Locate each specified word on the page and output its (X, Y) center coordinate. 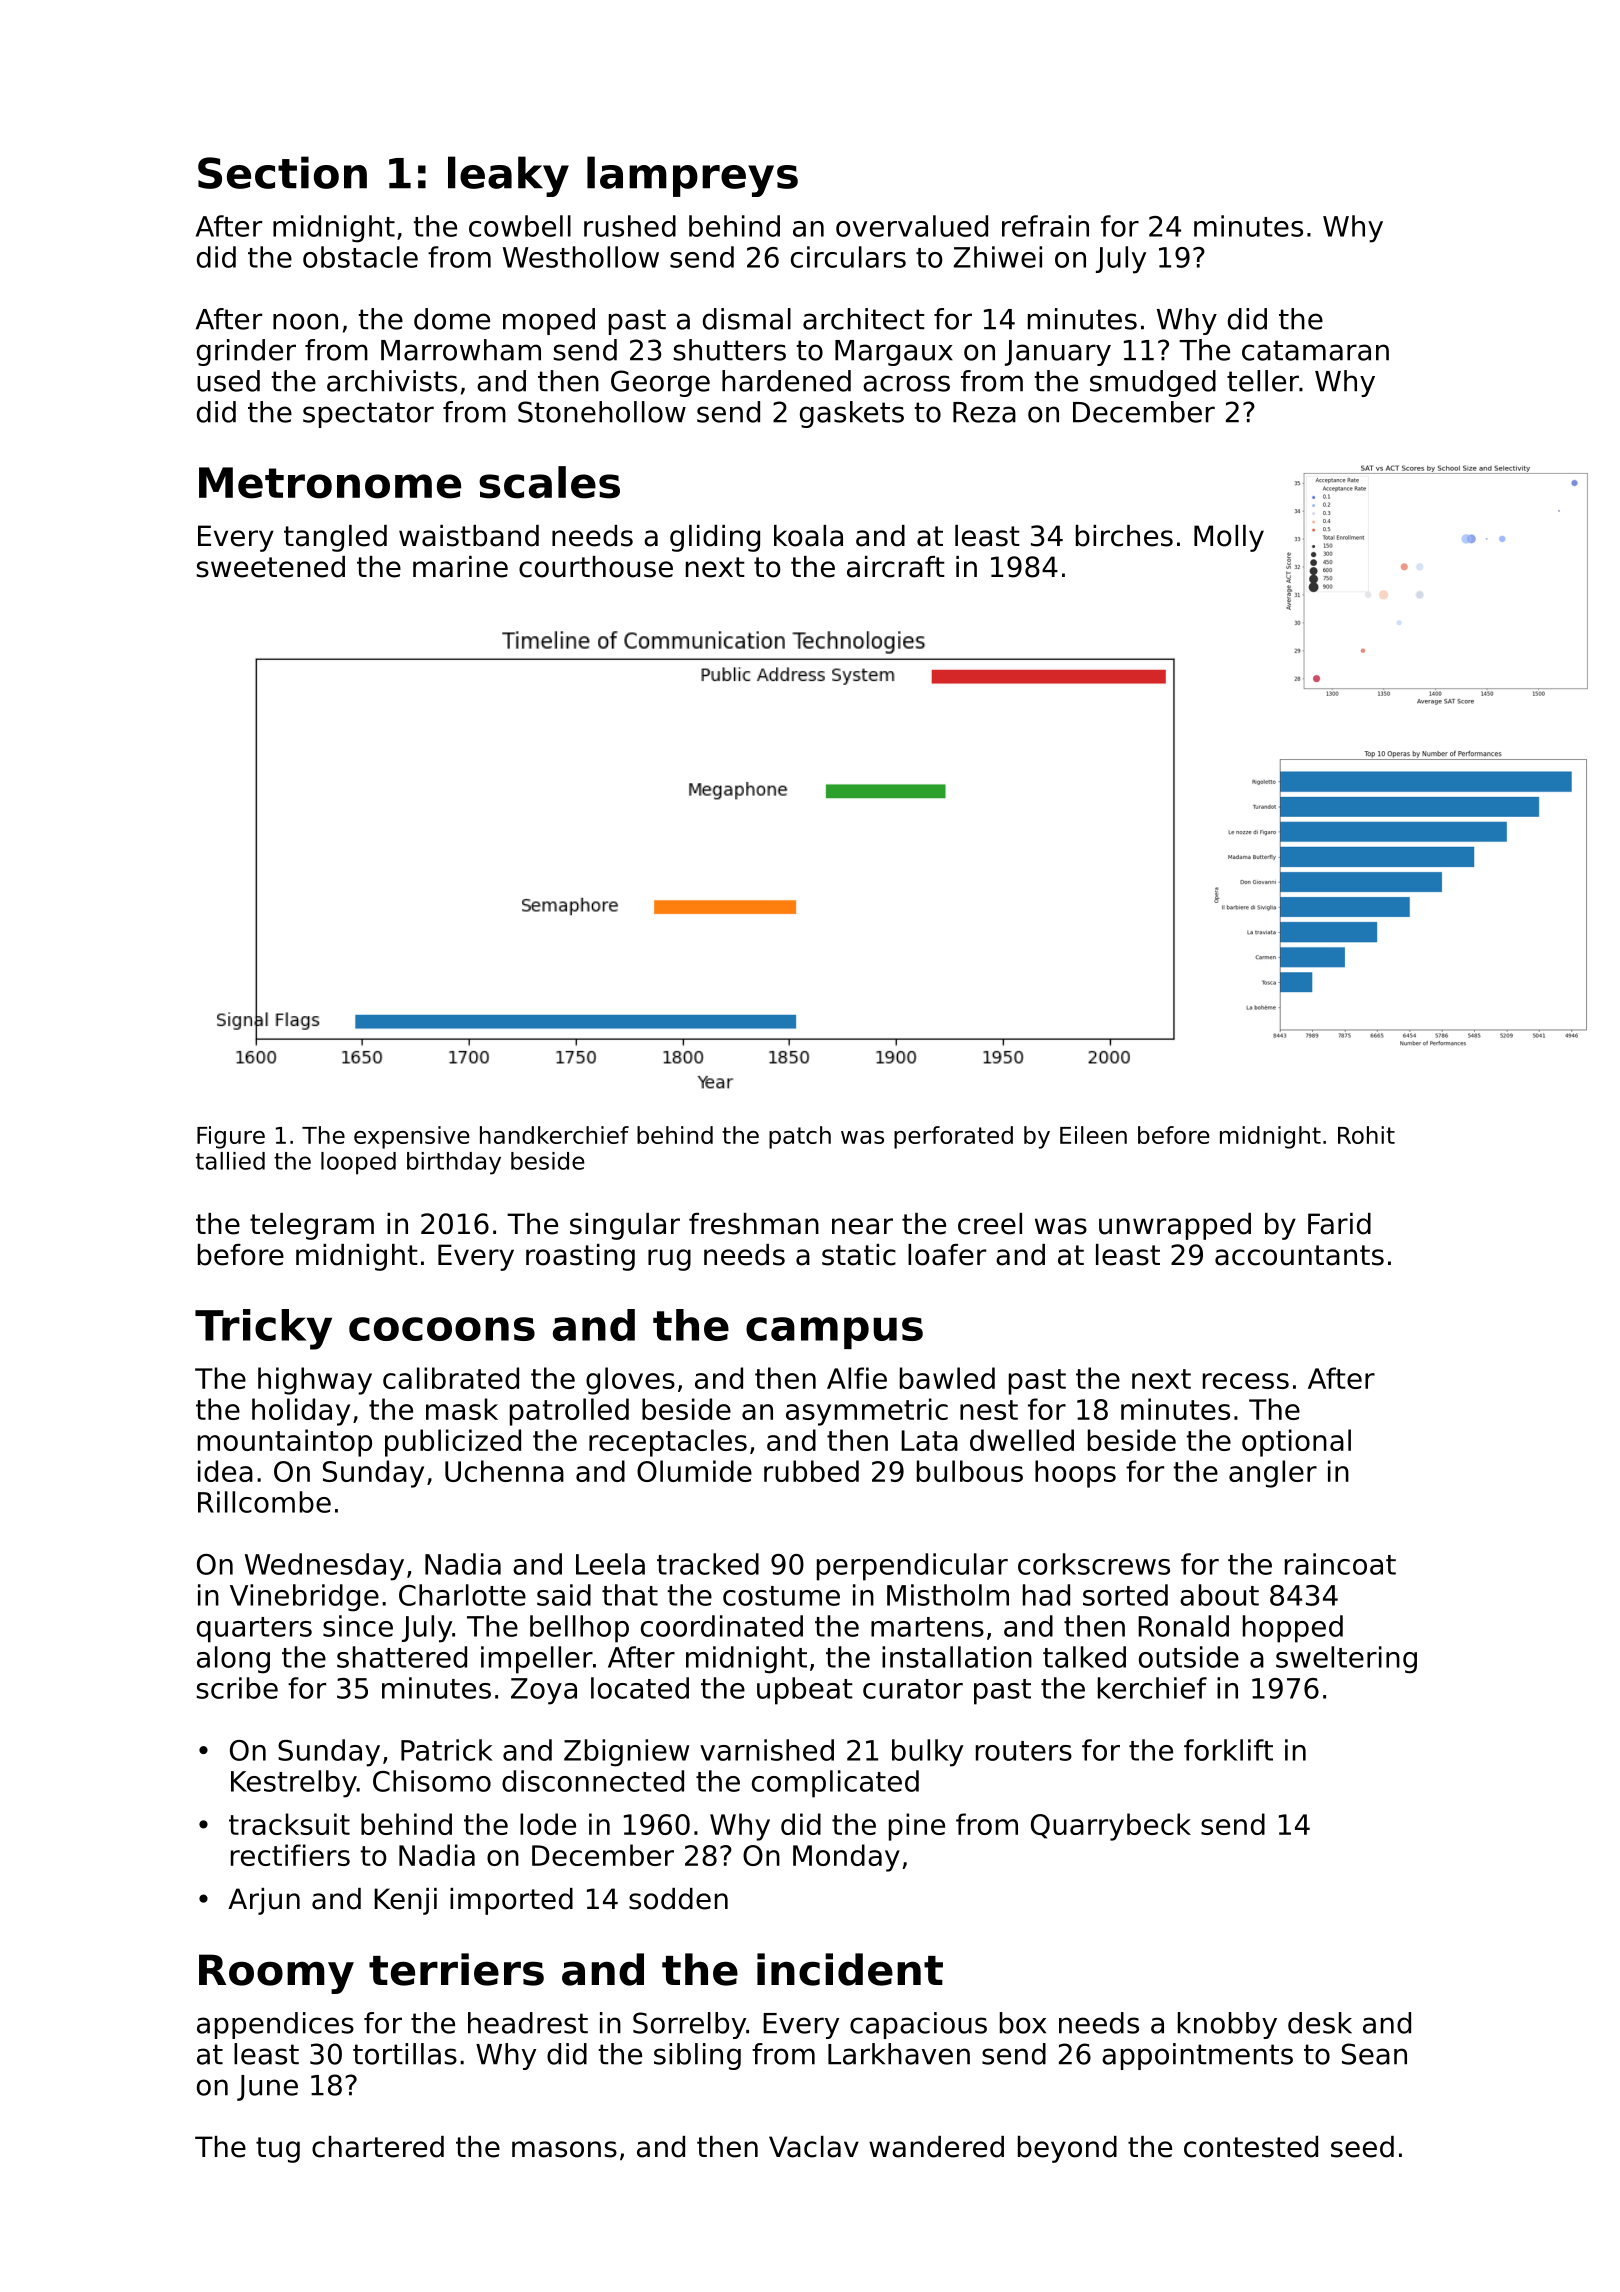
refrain (1045, 226)
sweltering (1346, 1660)
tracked (708, 1564)
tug (278, 2150)
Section (282, 172)
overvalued (912, 226)
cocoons (442, 1329)
